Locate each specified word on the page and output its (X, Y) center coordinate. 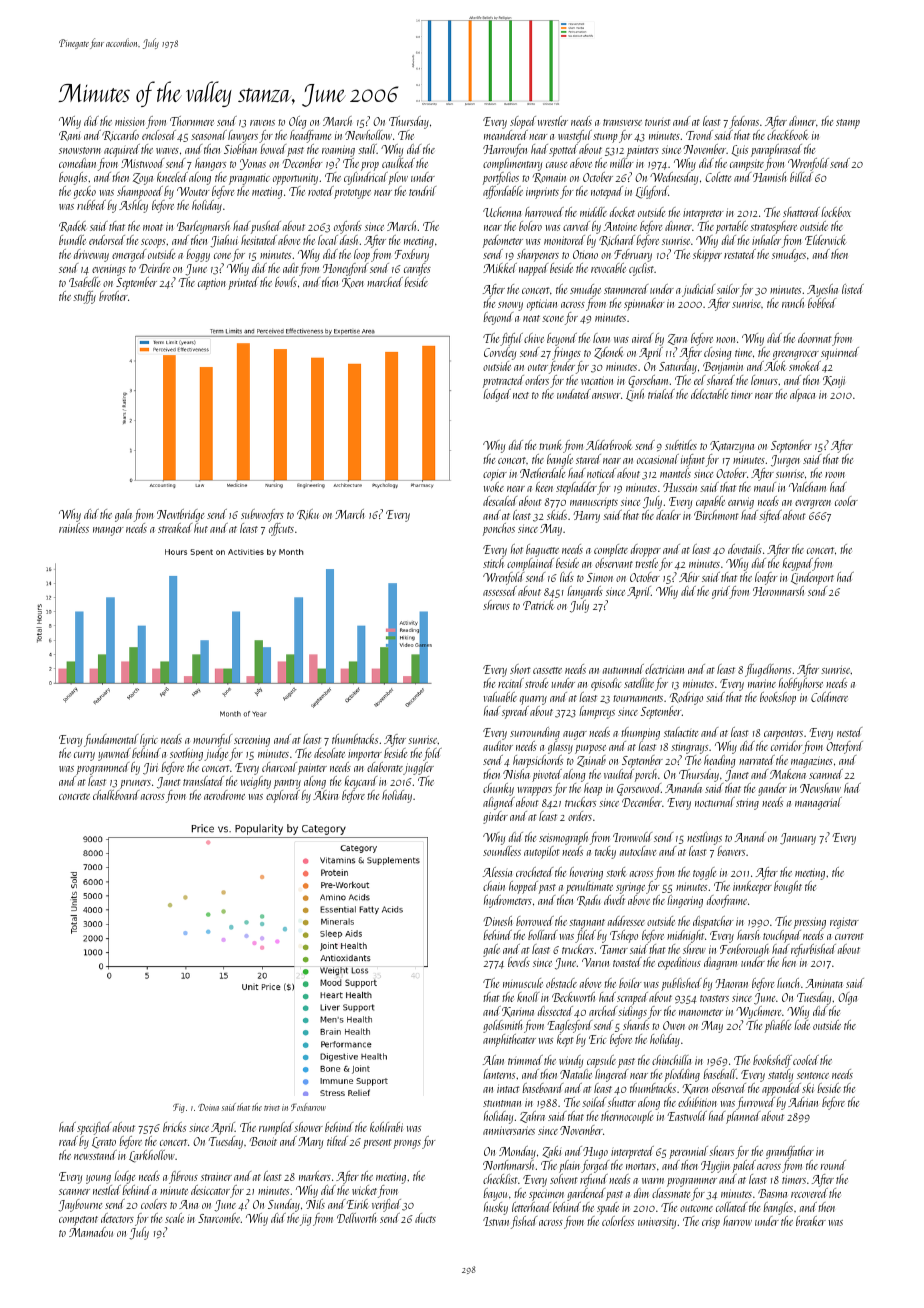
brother (113, 296)
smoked (805, 366)
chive (534, 338)
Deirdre (154, 268)
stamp (848, 124)
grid (721, 592)
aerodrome (224, 795)
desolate (329, 753)
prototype (352, 194)
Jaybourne (80, 1205)
